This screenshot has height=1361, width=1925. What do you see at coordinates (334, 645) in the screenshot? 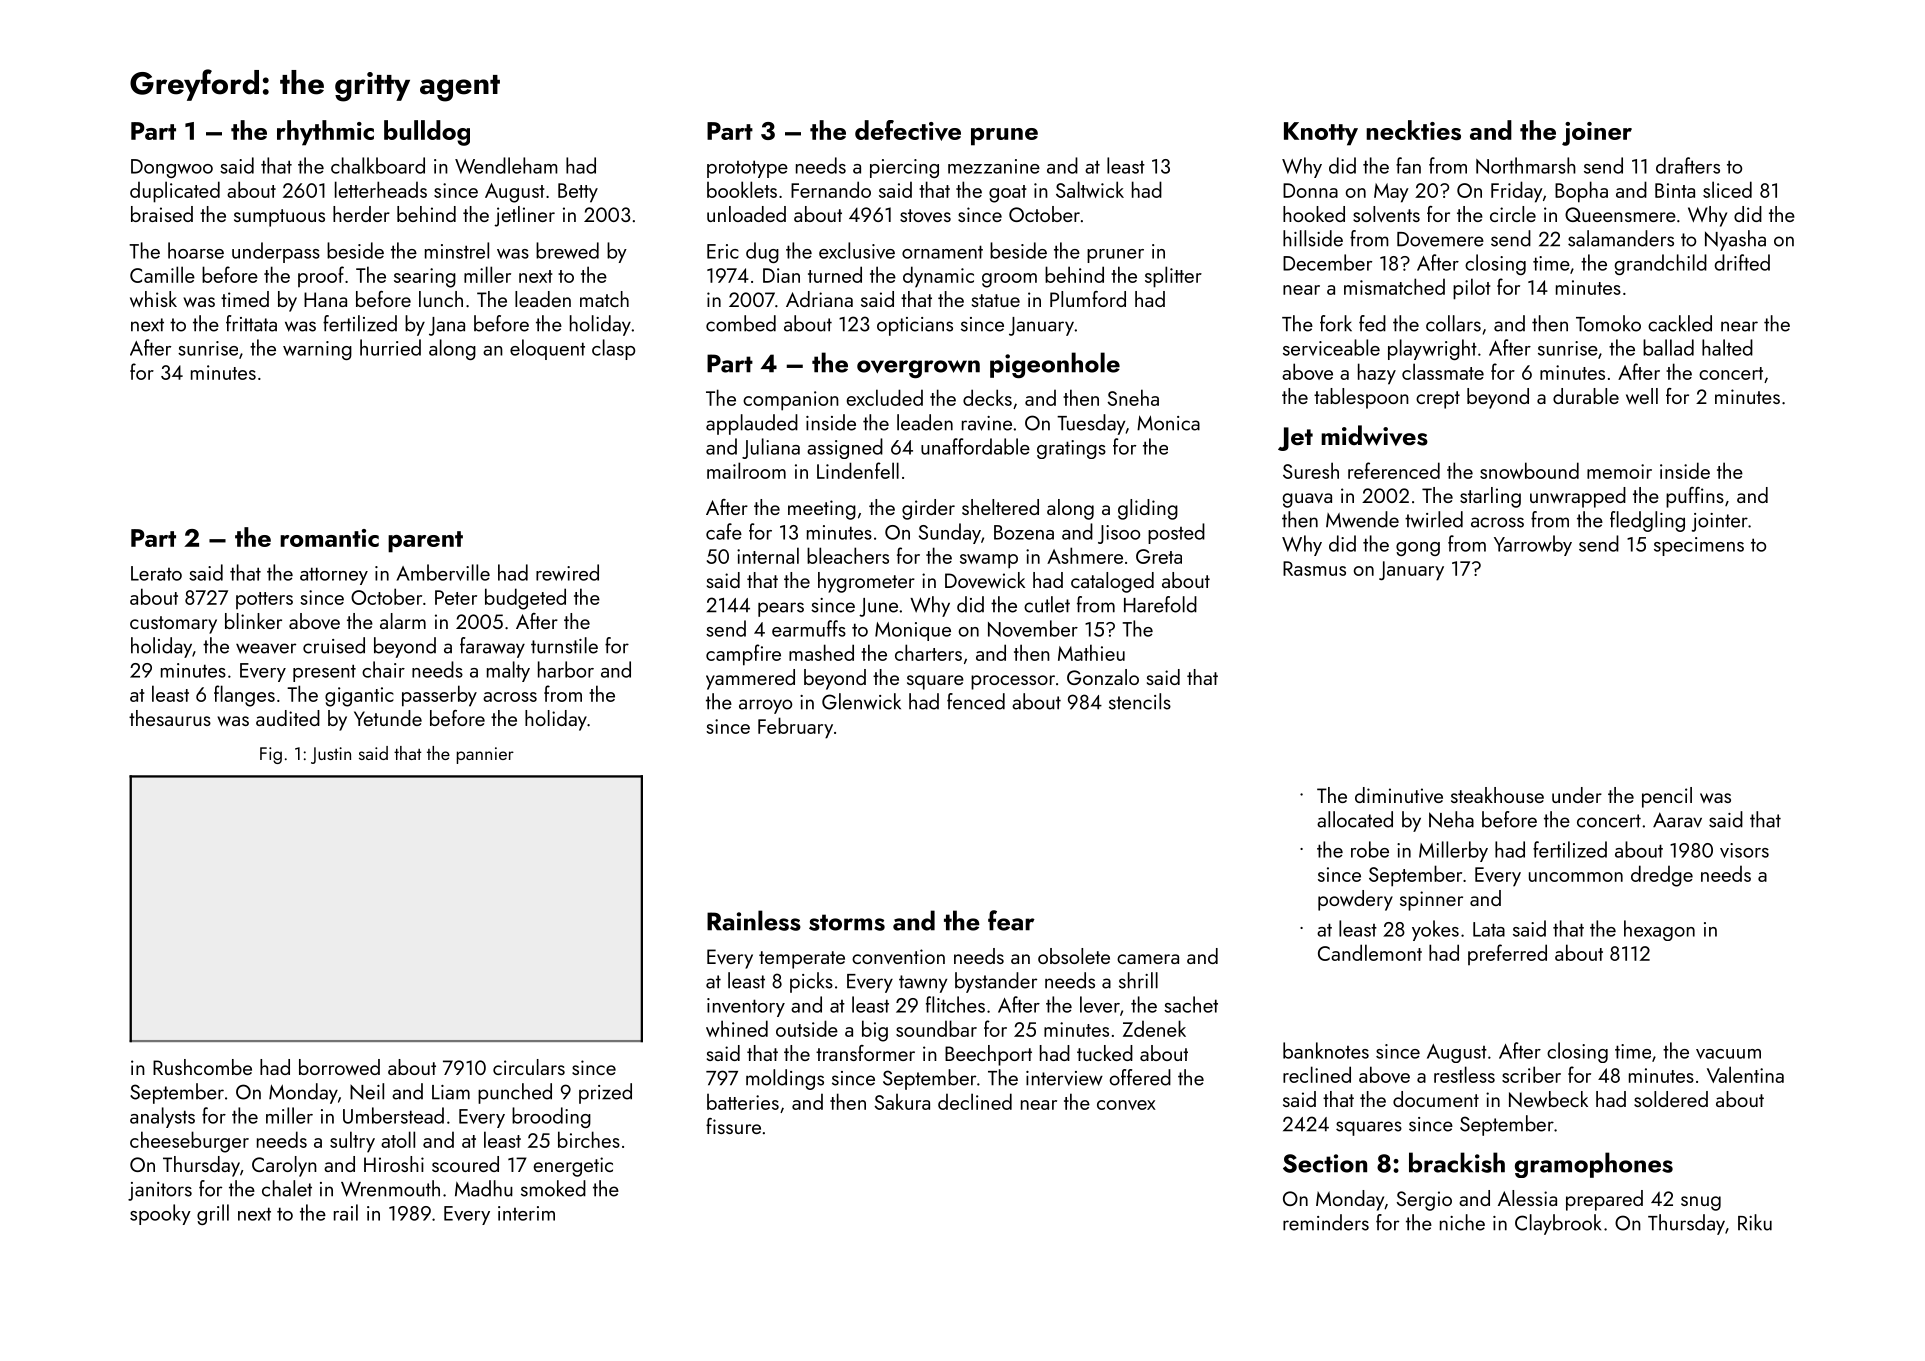
I see `cruised` at bounding box center [334, 645].
